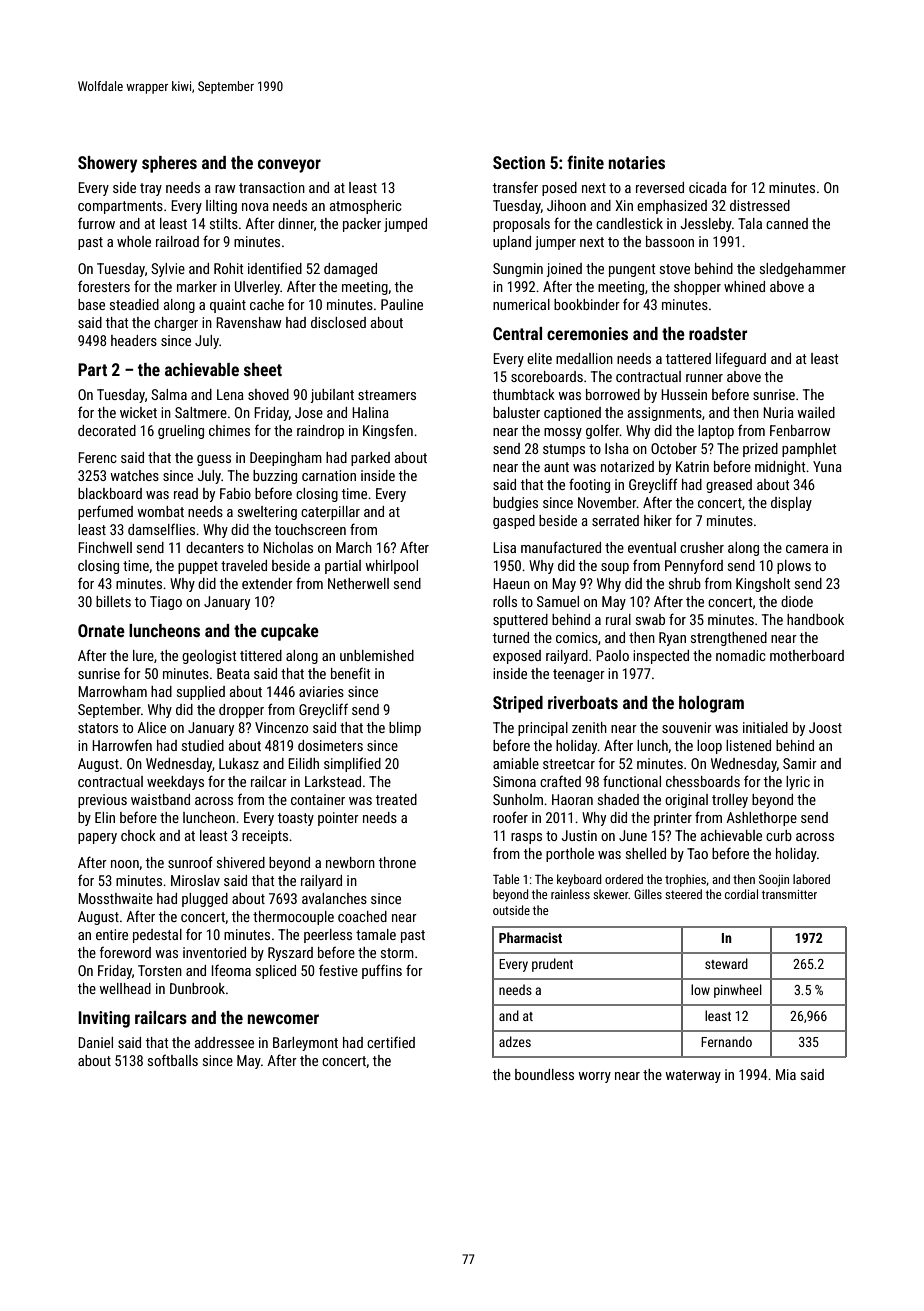 The image size is (924, 1311). Describe the element at coordinates (405, 729) in the screenshot. I see `blimp` at that location.
